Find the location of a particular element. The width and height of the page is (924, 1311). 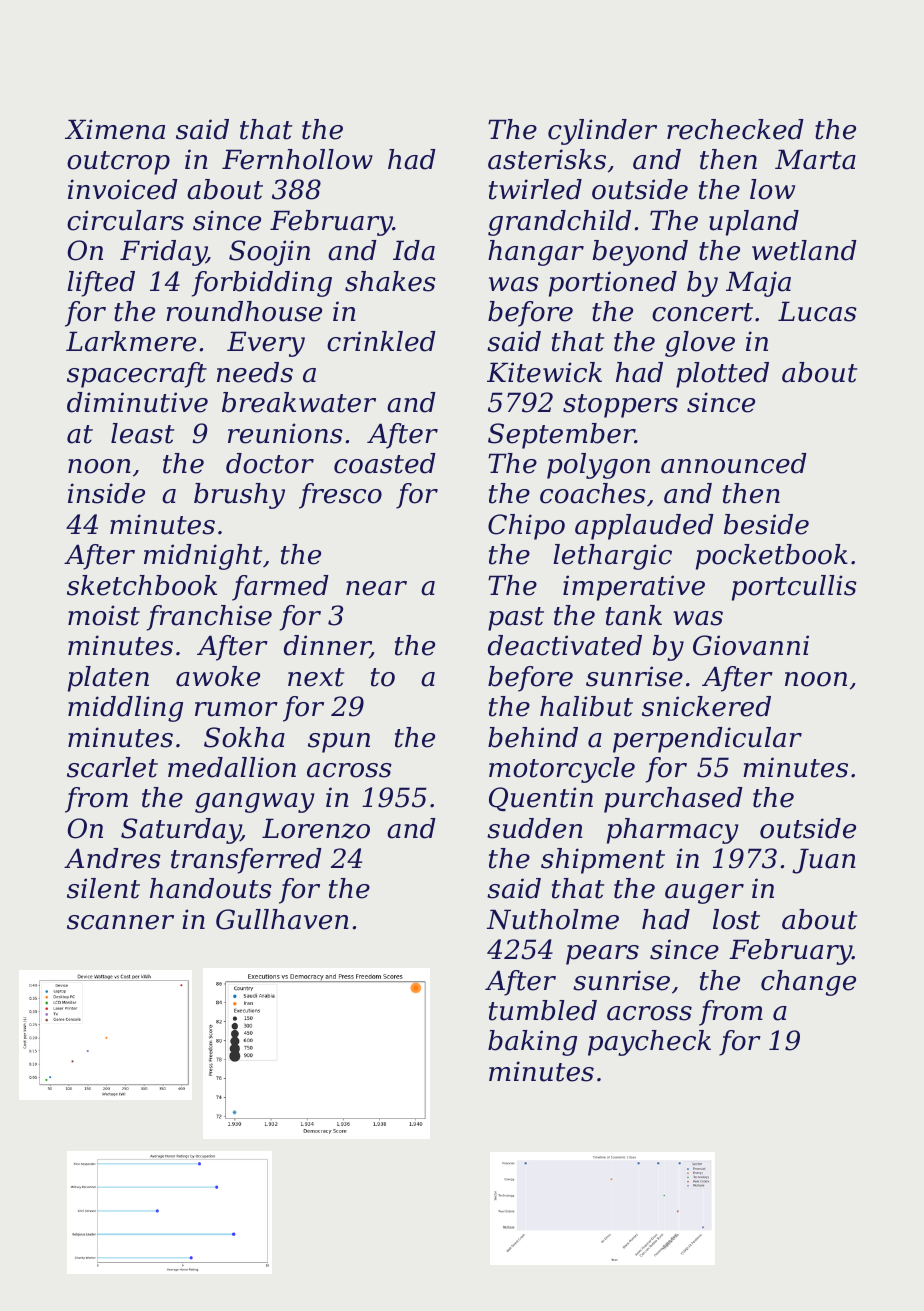

Fernhollow is located at coordinates (297, 159).
